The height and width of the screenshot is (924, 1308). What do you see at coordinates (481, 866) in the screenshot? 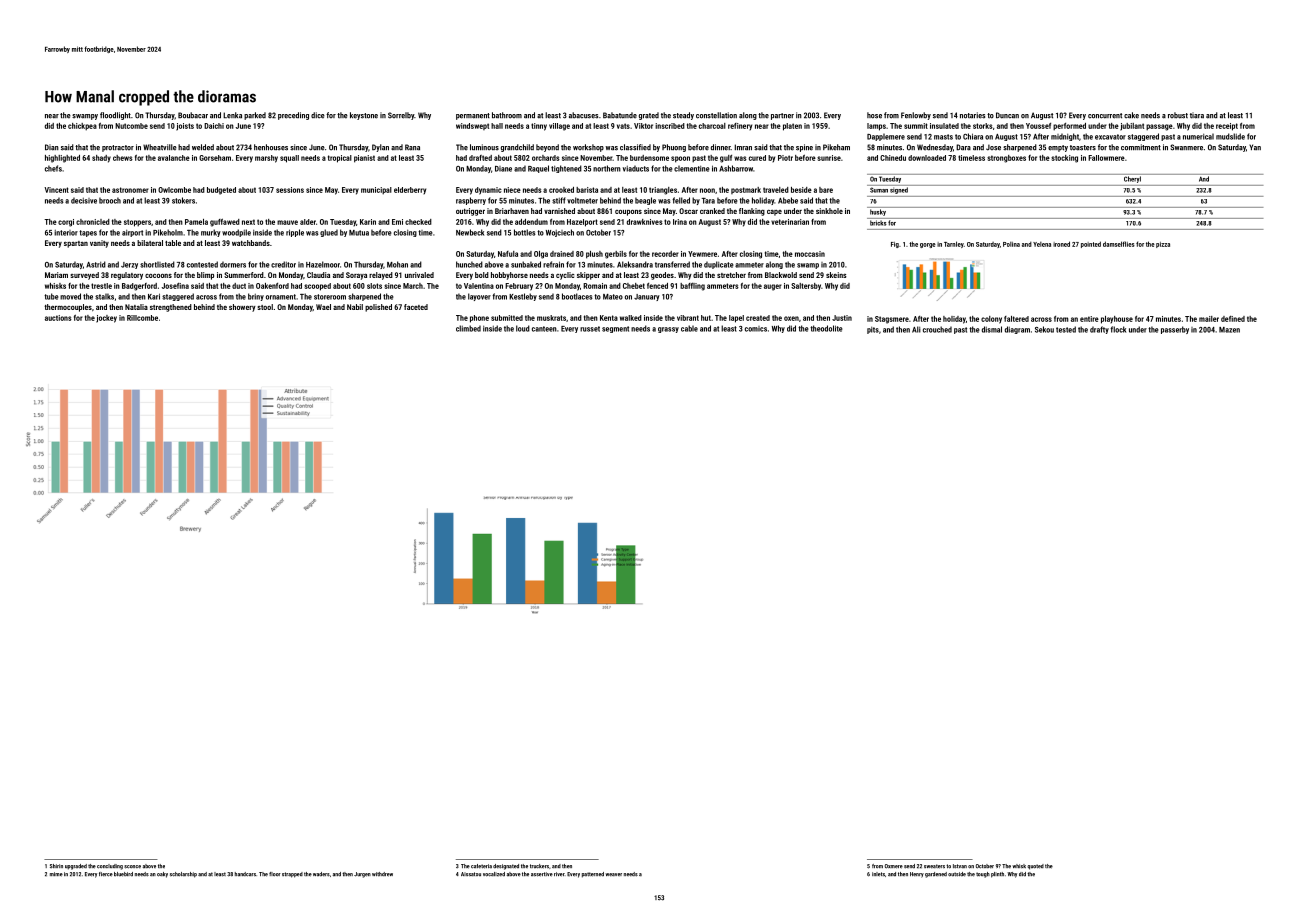
I see `cafeteria` at bounding box center [481, 866].
